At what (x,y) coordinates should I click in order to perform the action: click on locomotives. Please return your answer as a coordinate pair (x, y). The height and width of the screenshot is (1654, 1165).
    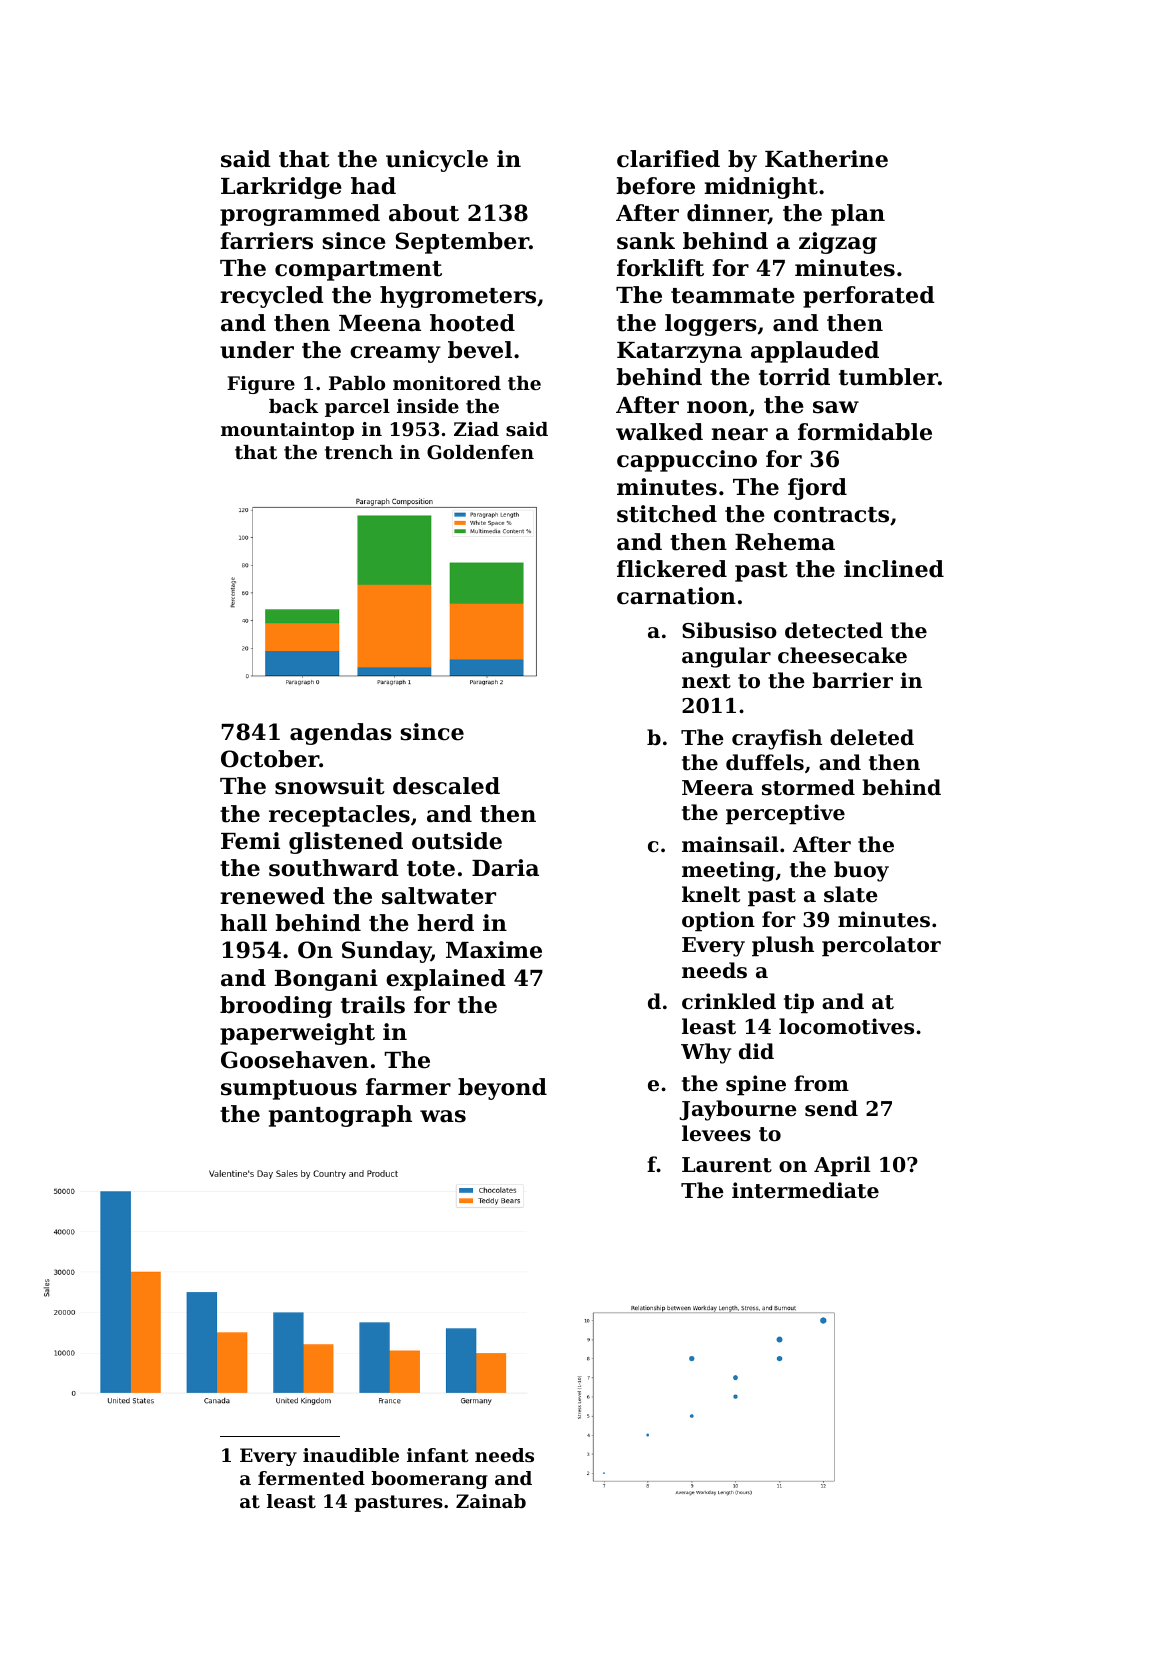
    Looking at the image, I should click on (846, 1026).
